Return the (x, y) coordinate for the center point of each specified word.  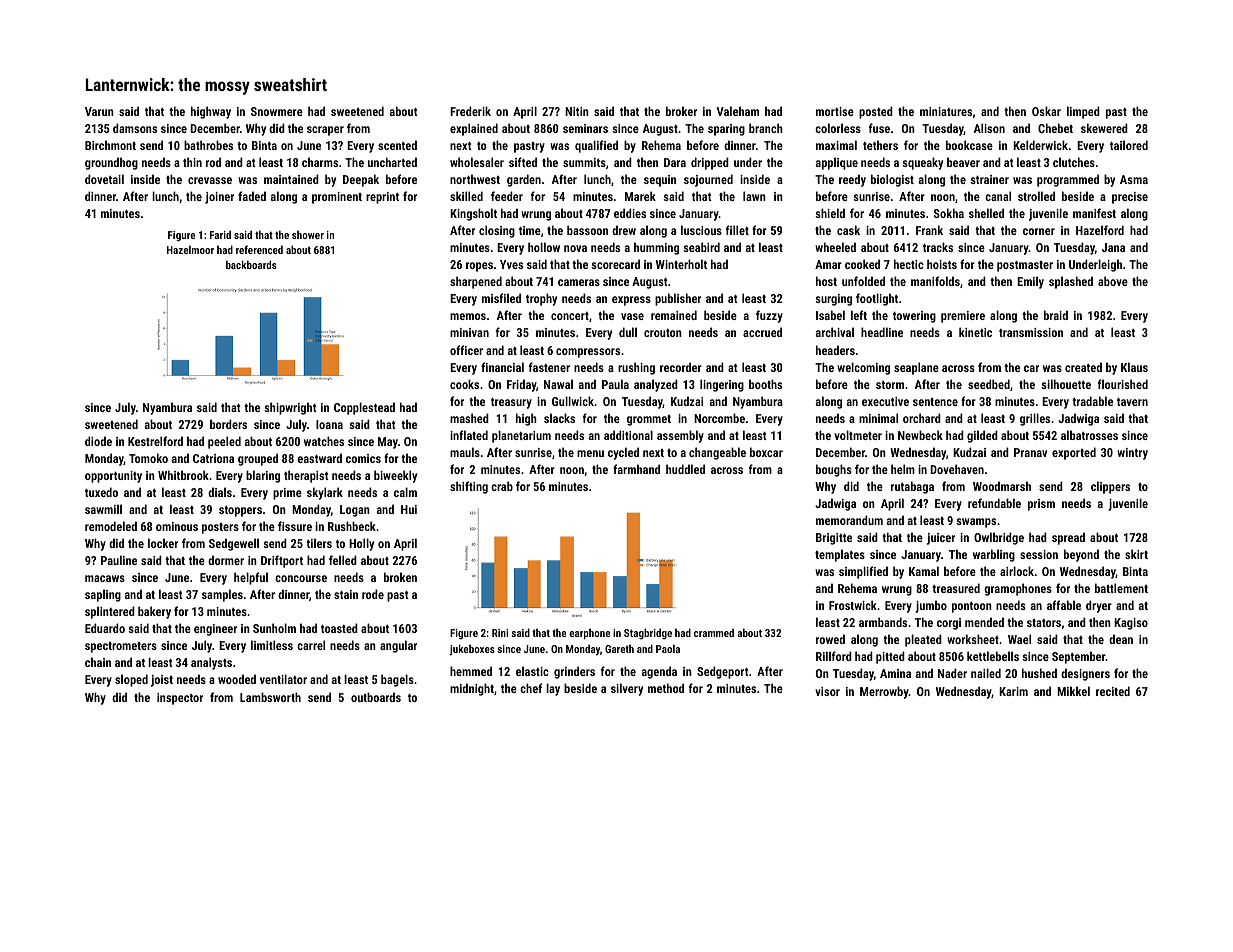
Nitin (577, 111)
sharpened (476, 282)
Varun (99, 111)
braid (1056, 315)
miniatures (946, 111)
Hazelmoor (190, 249)
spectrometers (121, 647)
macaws (105, 578)
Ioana (329, 424)
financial (502, 367)
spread (1068, 538)
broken (400, 577)
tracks (938, 247)
